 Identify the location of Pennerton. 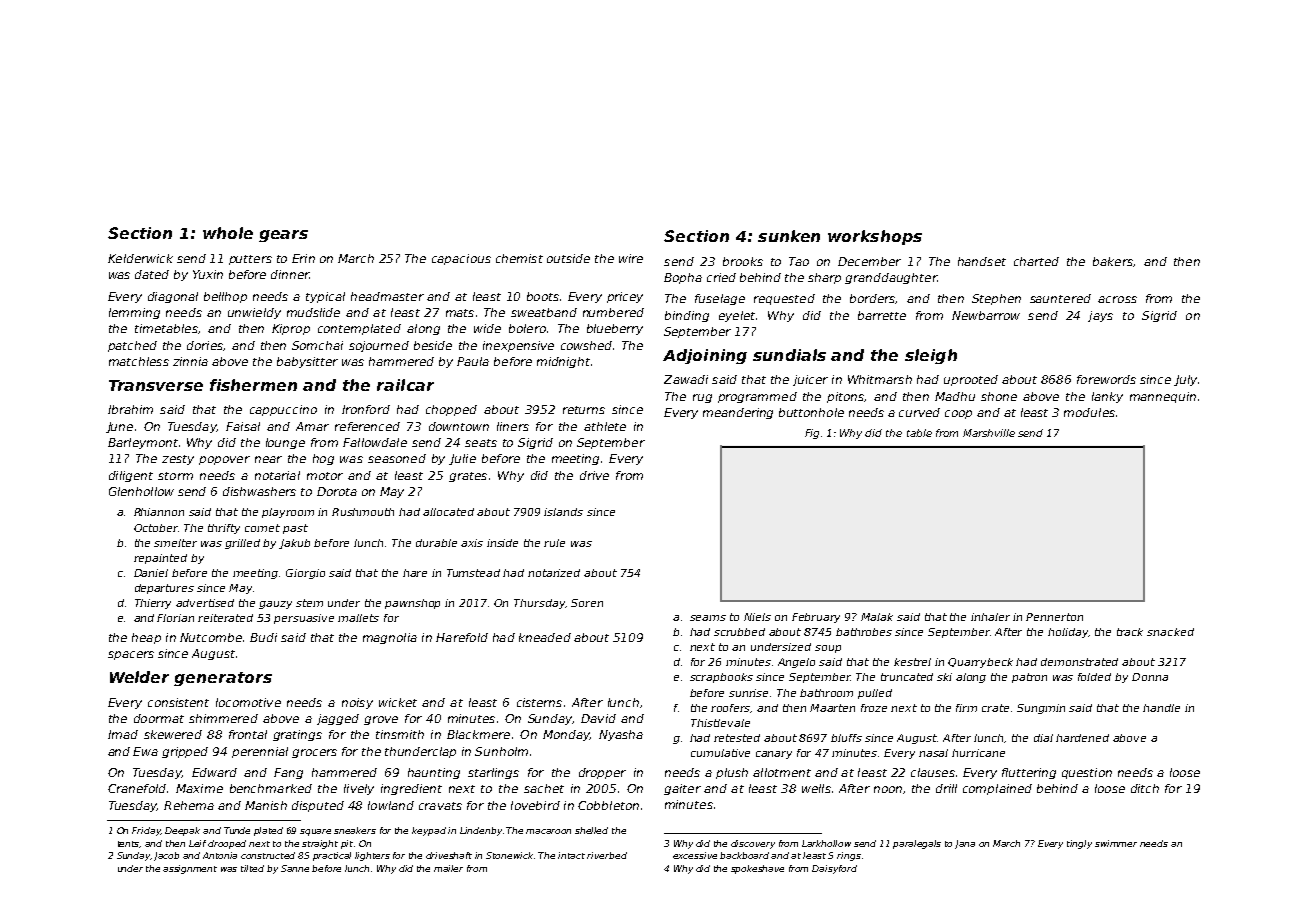
(1054, 617).
